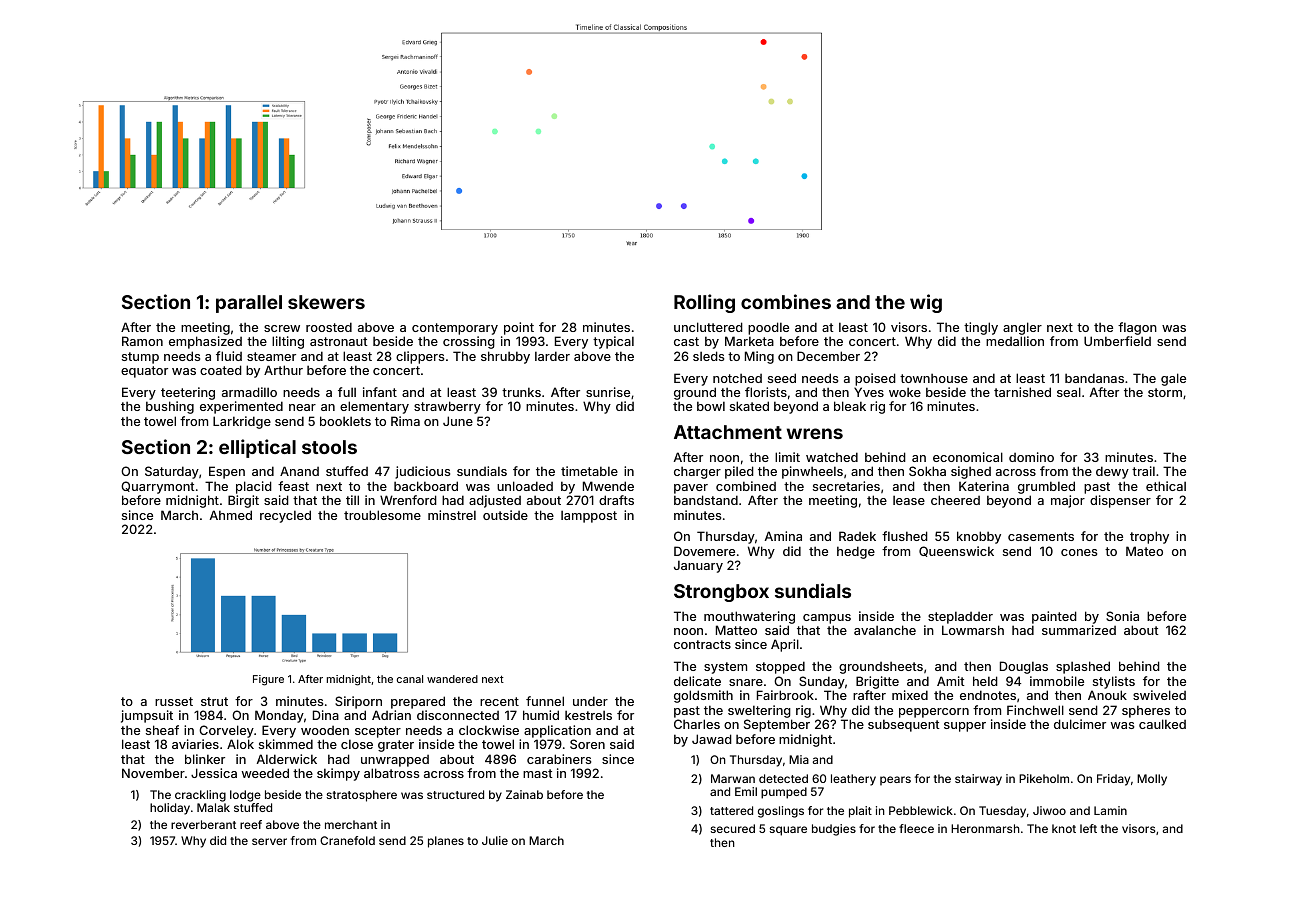 Image resolution: width=1308 pixels, height=924 pixels. I want to click on Lowmarsh, so click(973, 630).
